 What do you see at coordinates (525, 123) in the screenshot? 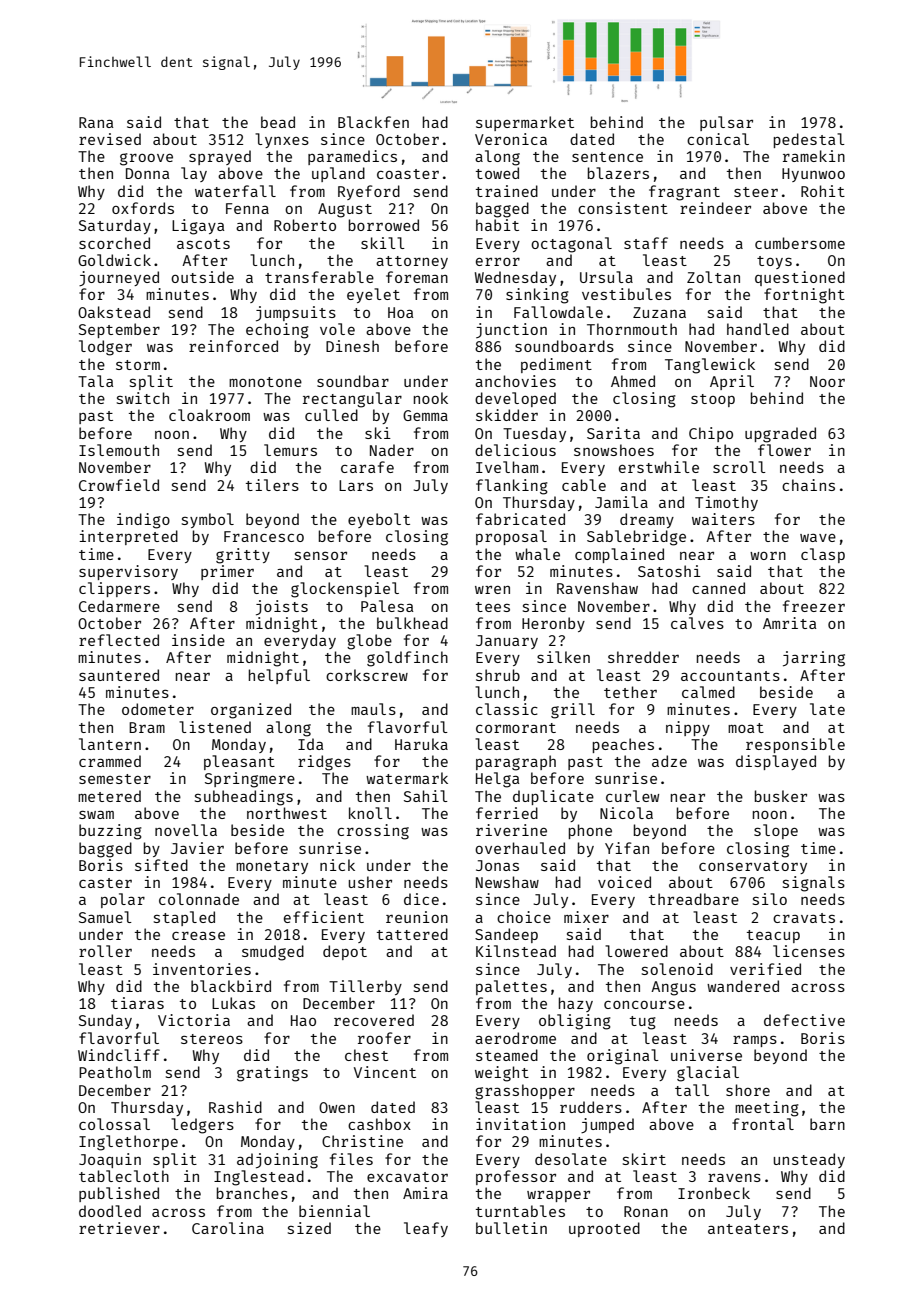
I see `supermarket` at bounding box center [525, 123].
